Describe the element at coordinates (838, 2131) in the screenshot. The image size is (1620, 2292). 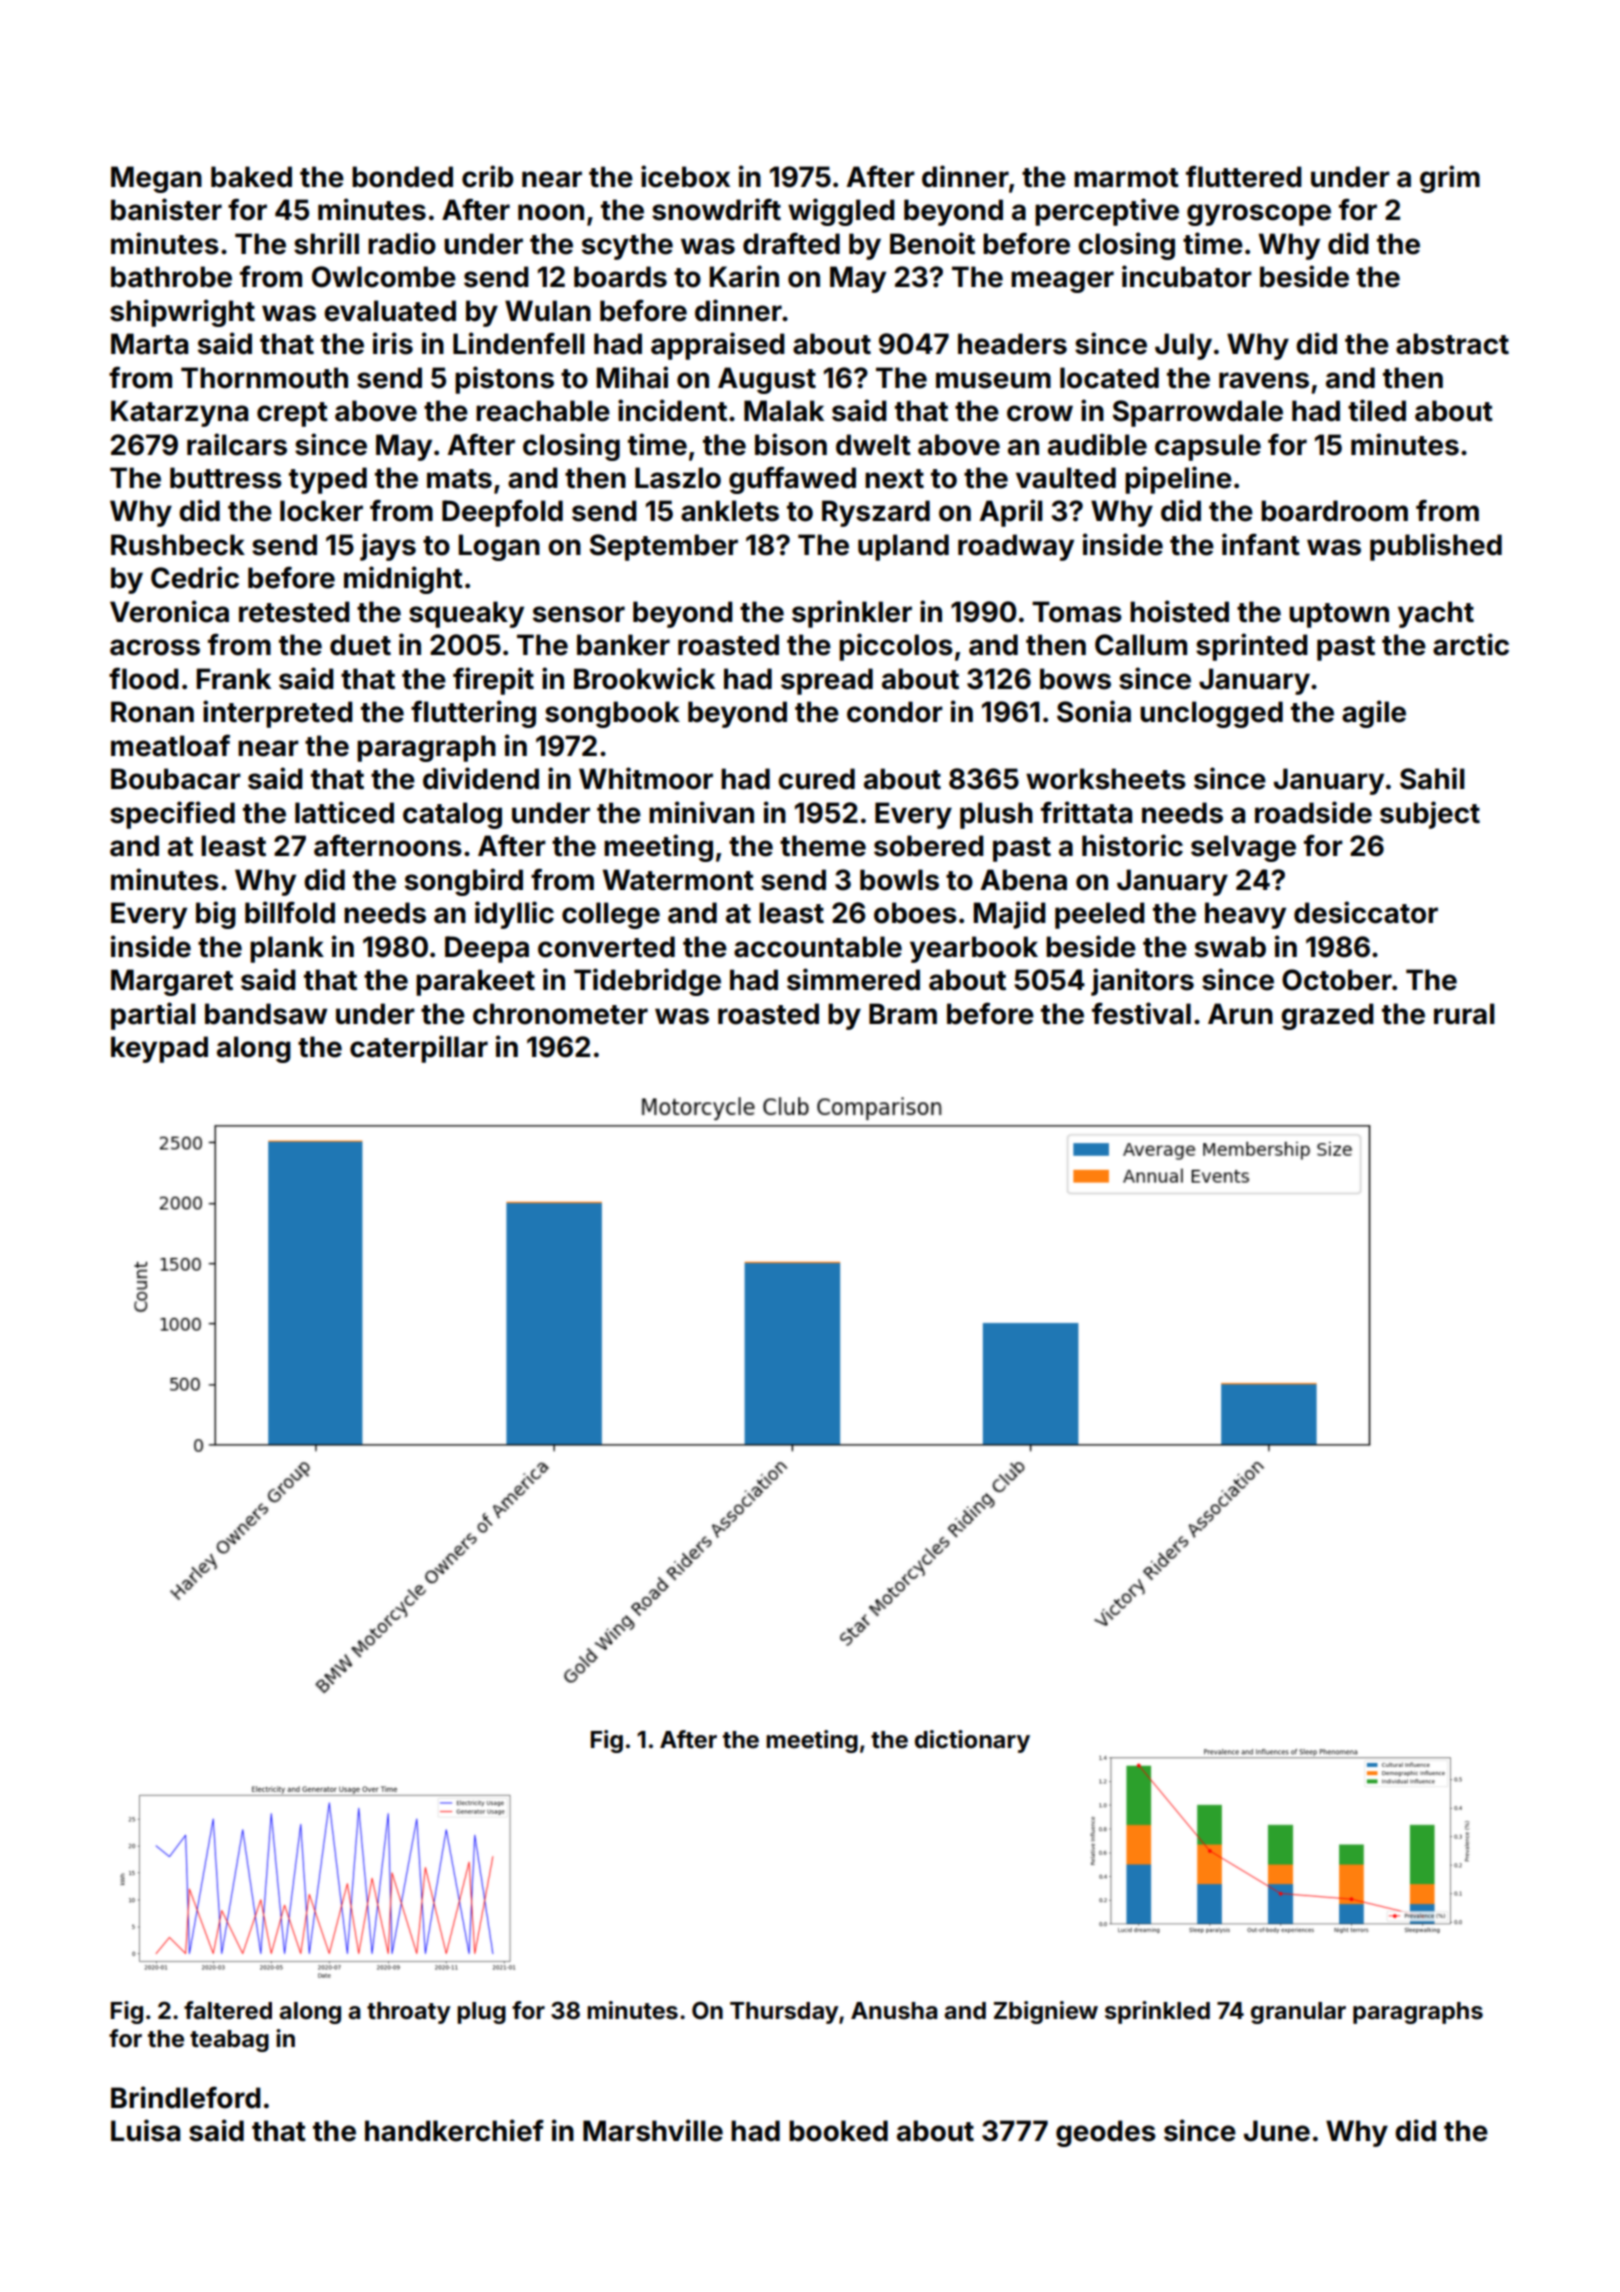
I see `booked` at that location.
